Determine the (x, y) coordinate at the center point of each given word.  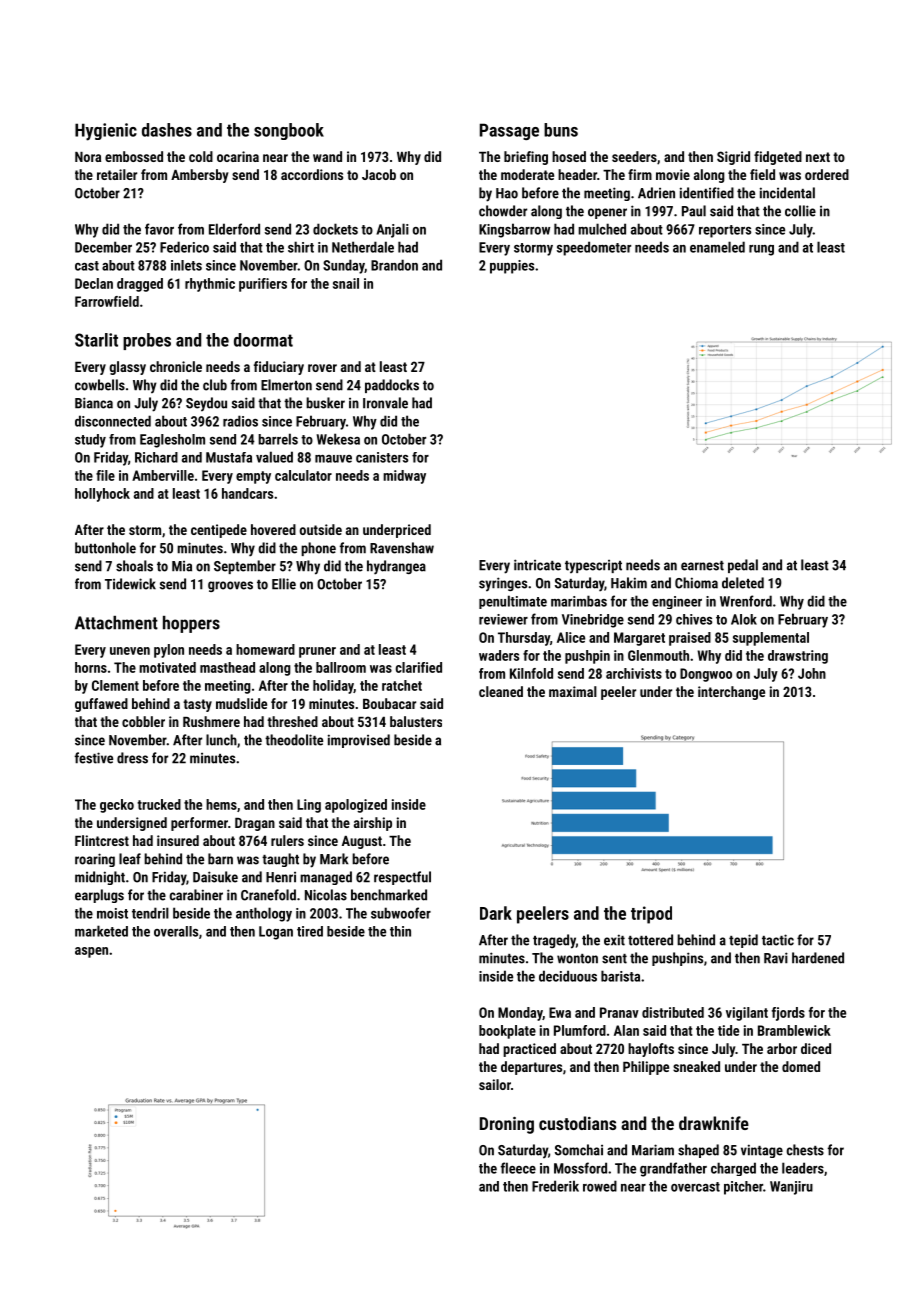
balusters (416, 721)
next (818, 157)
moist (112, 913)
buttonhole (105, 548)
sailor (495, 1084)
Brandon (394, 265)
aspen (91, 952)
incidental (787, 193)
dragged (140, 285)
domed (801, 1066)
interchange (731, 693)
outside (321, 529)
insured (178, 840)
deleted (743, 583)
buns (561, 130)
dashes (167, 130)
